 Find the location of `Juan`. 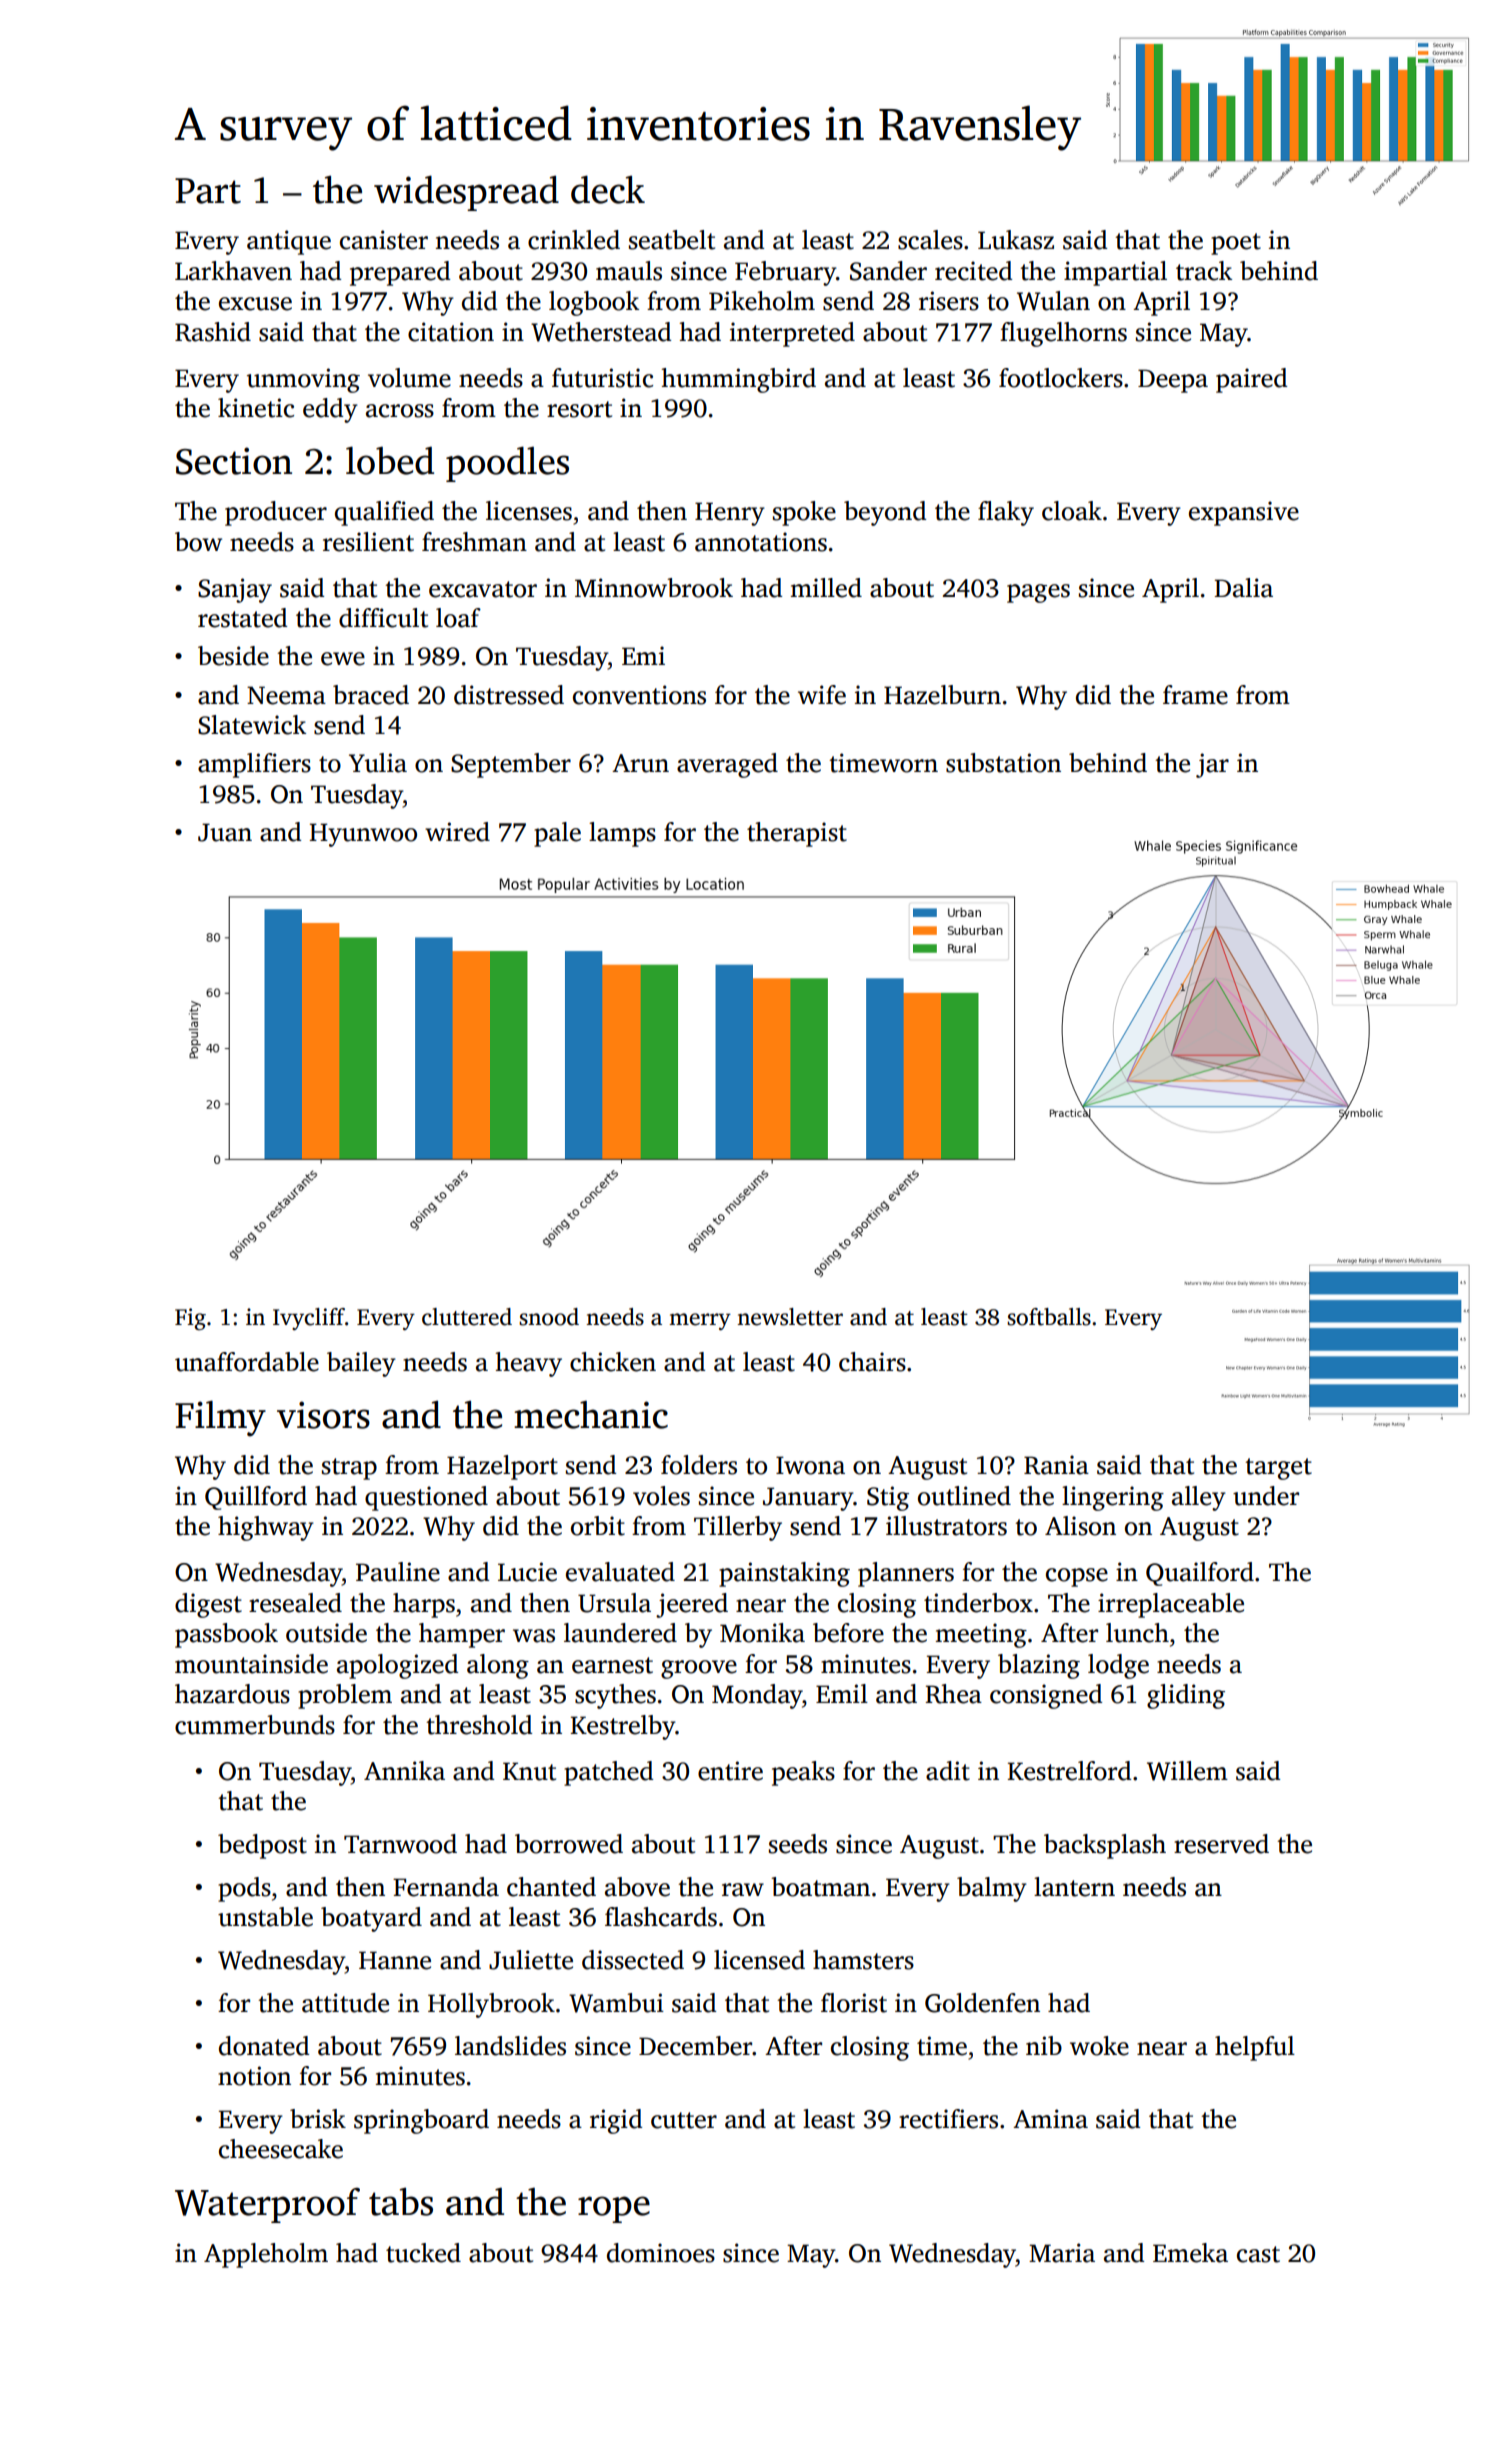

Juan is located at coordinates (225, 832).
